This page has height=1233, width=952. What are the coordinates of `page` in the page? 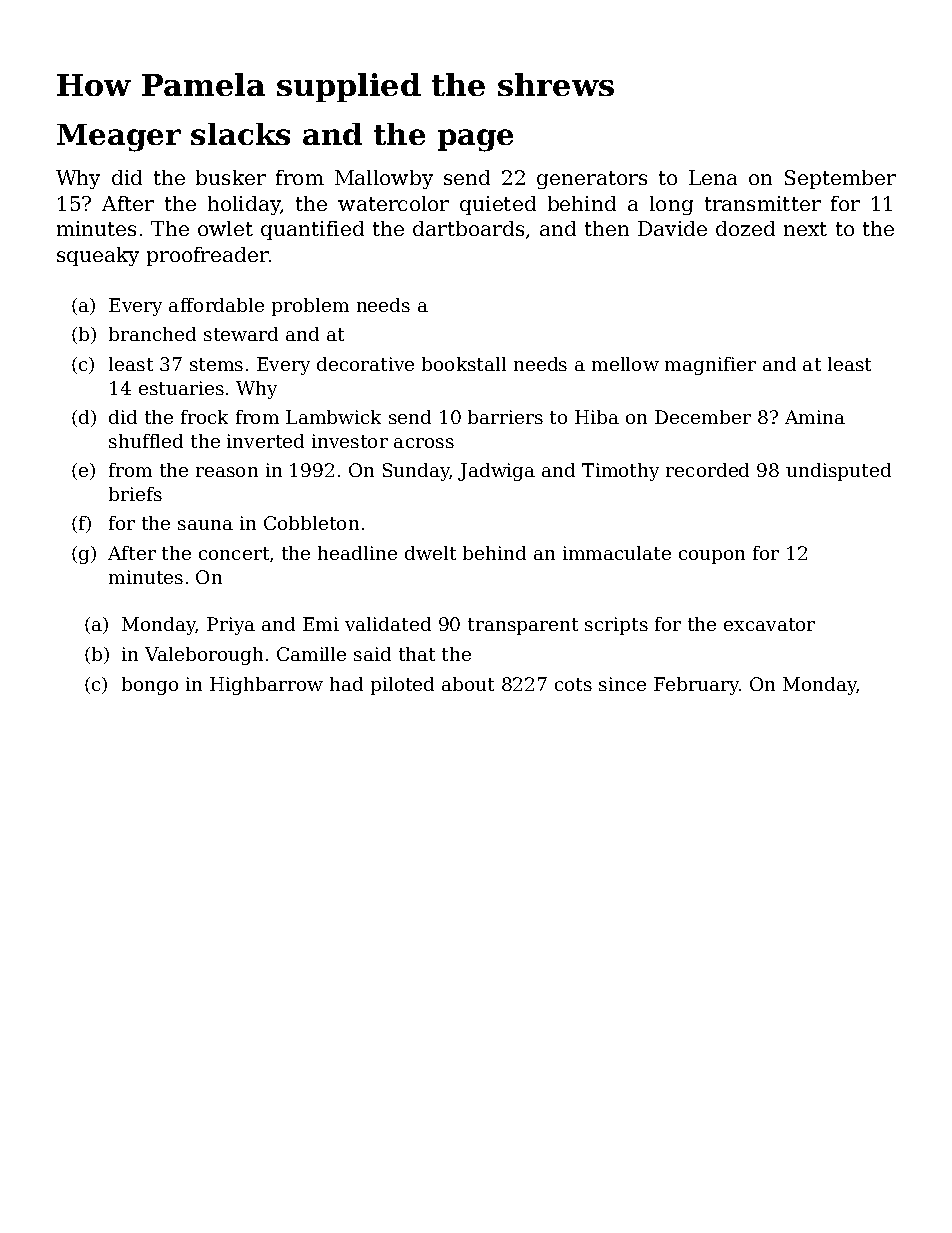 It's located at (475, 140).
